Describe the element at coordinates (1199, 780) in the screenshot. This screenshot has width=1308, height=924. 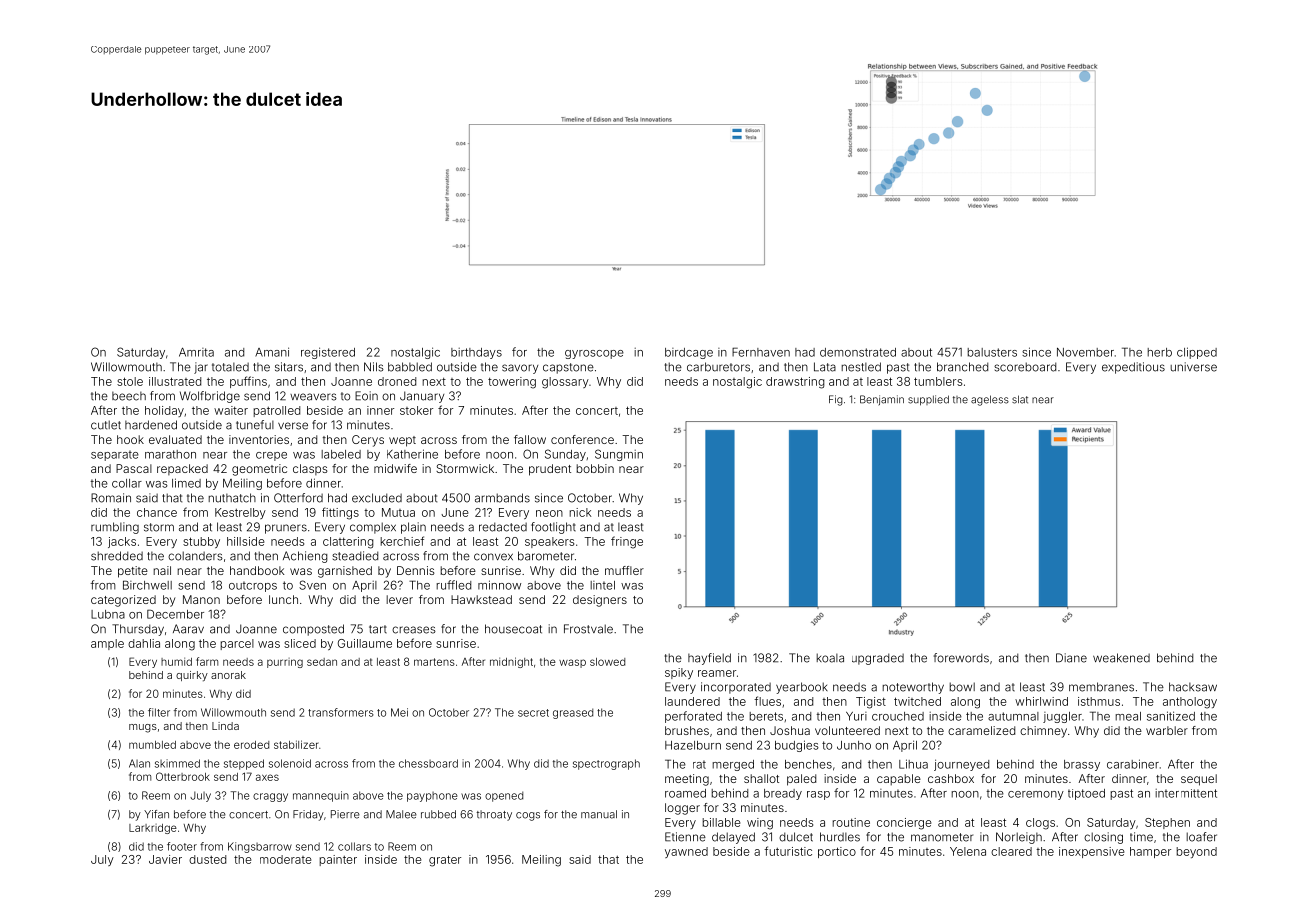
I see `sequel` at that location.
